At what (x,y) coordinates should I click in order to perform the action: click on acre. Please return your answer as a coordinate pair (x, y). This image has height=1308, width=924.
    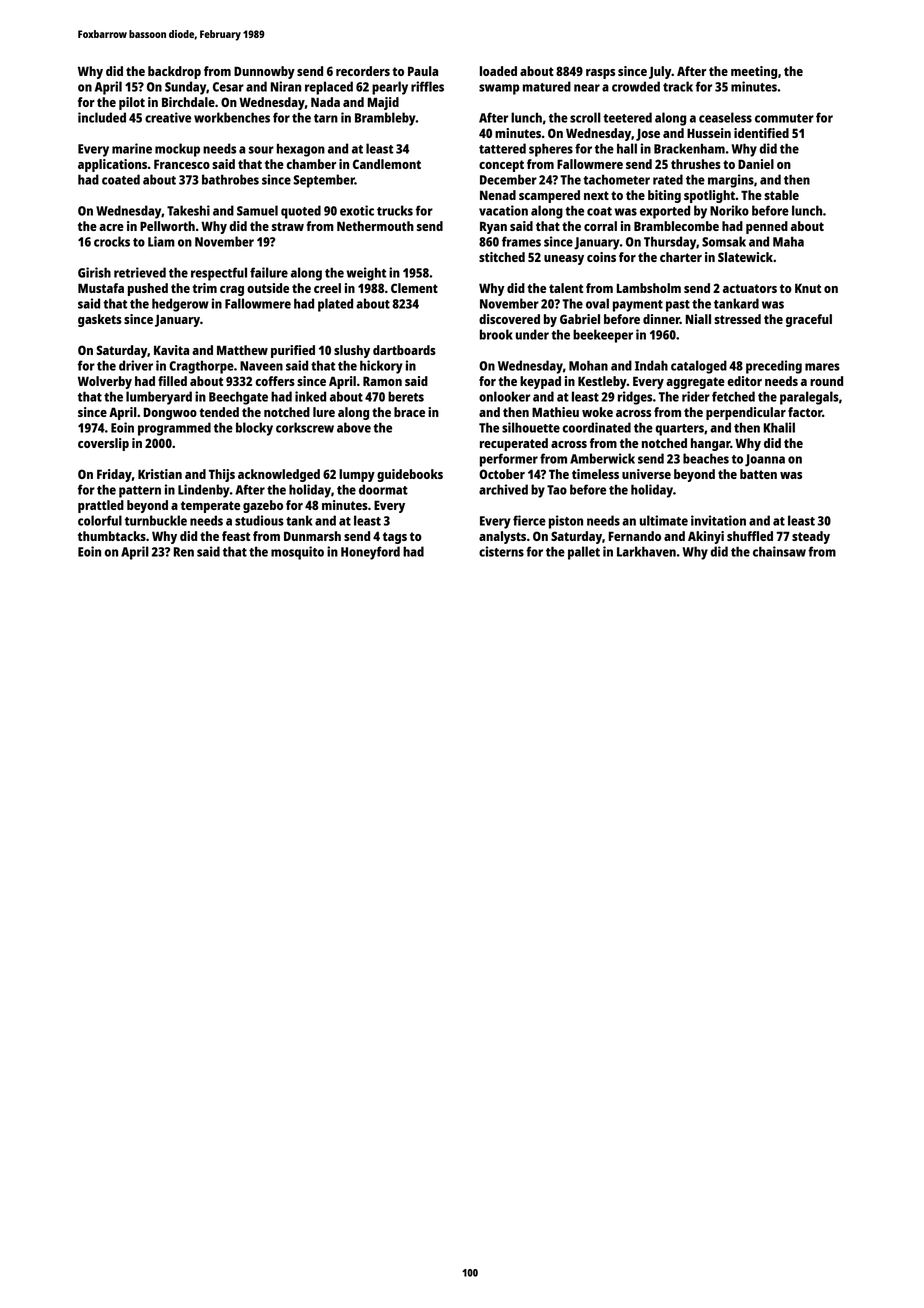
    Looking at the image, I should click on (111, 227).
